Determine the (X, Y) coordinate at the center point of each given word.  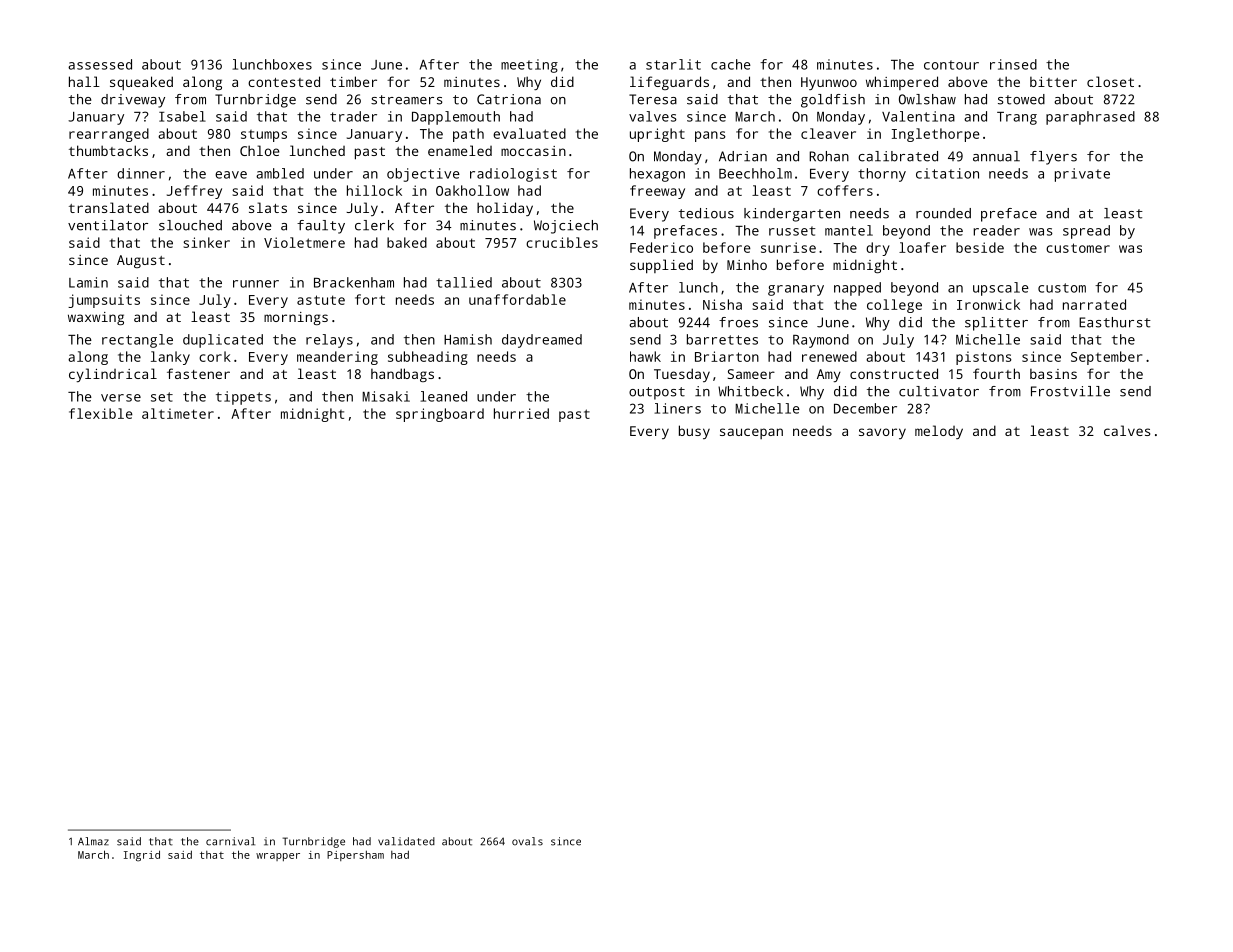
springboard (440, 415)
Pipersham (355, 855)
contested (284, 81)
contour (951, 65)
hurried (521, 413)
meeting (529, 66)
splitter (996, 324)
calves (1127, 430)
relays (329, 341)
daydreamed (542, 341)
